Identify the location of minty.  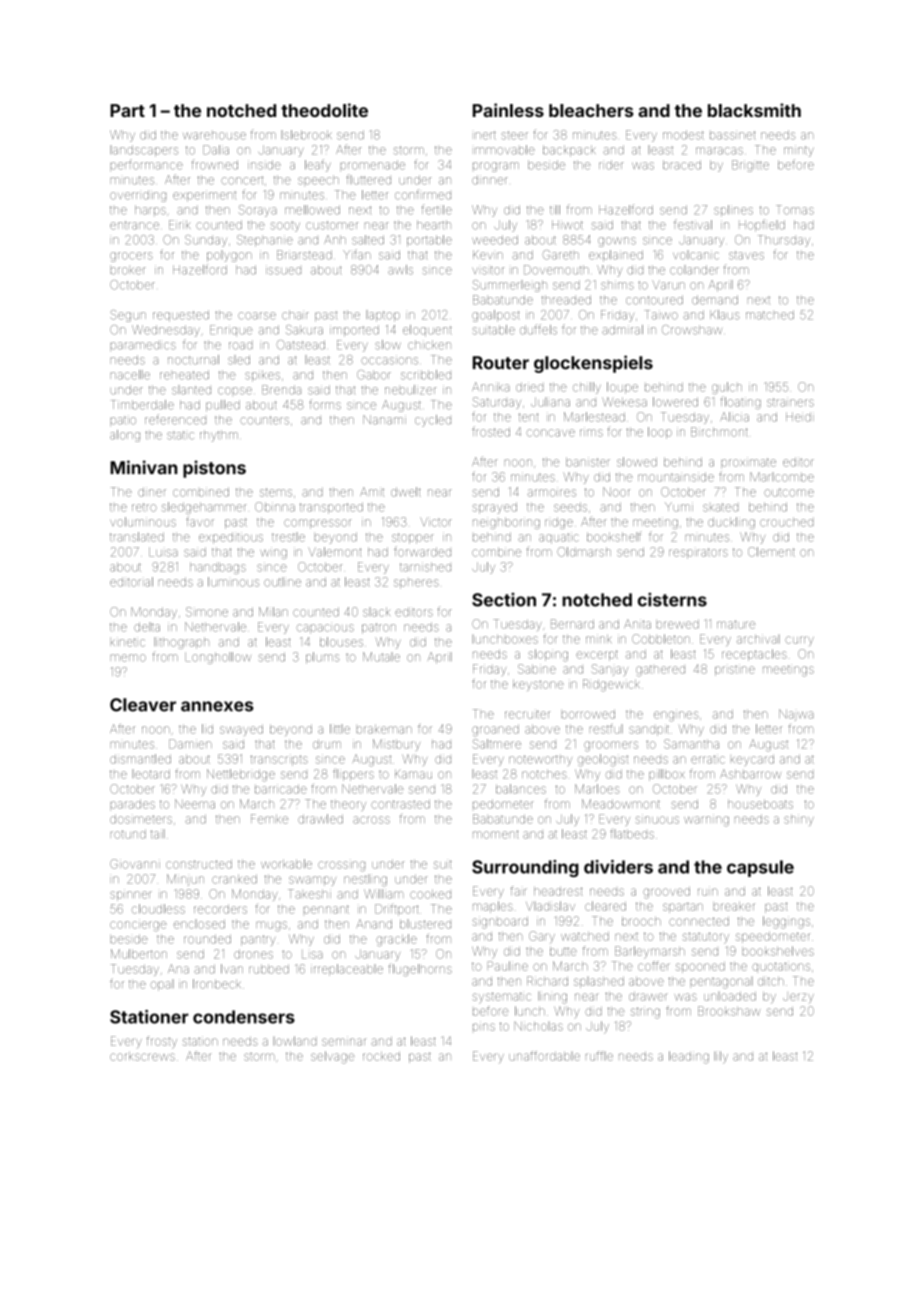
(799, 151).
